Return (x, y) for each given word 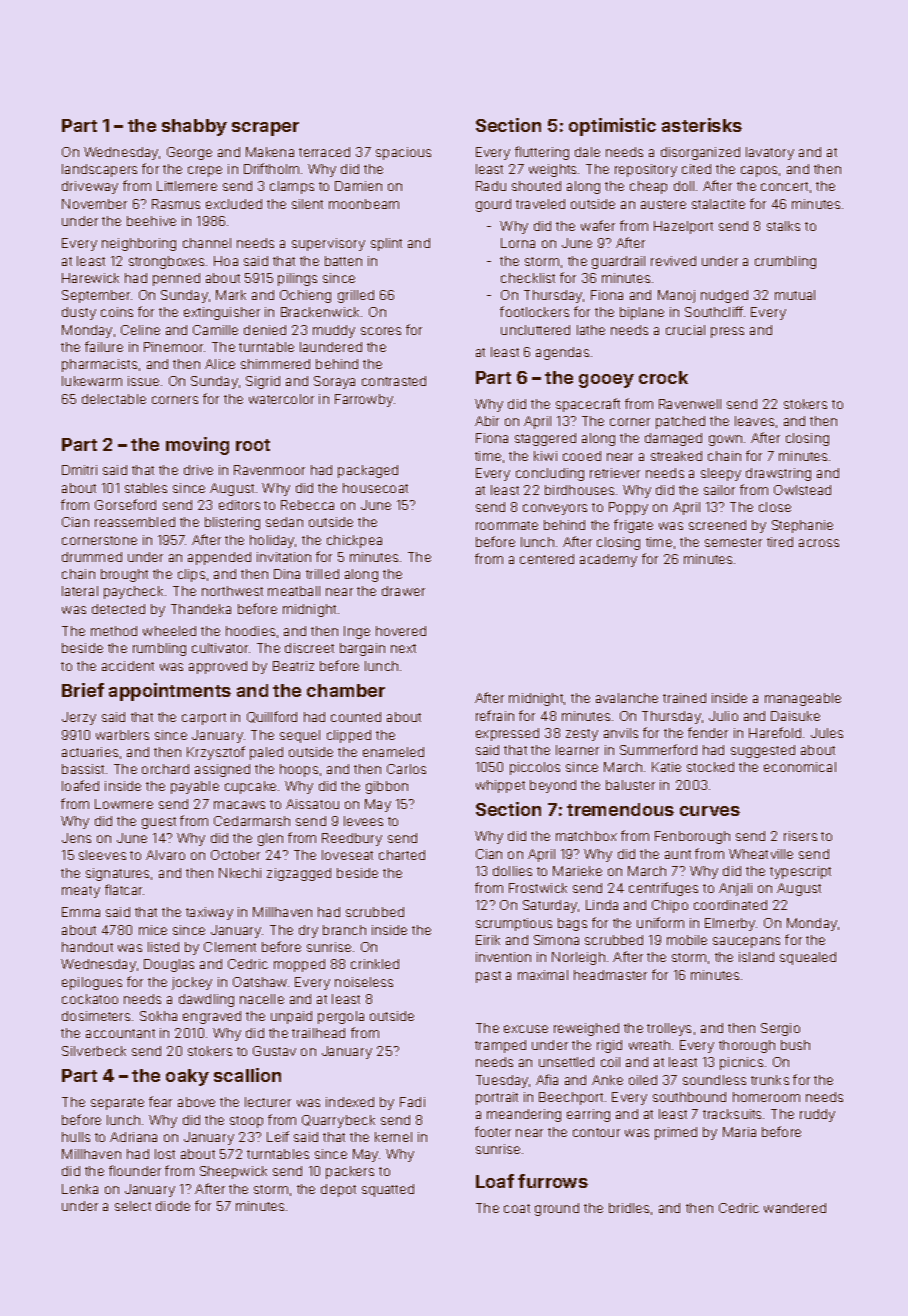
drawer (403, 591)
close (775, 507)
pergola (341, 1017)
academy (608, 560)
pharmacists (99, 365)
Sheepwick (233, 1172)
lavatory (770, 153)
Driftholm (271, 168)
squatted (388, 1190)
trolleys (669, 1029)
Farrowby (364, 400)
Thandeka (201, 609)
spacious (403, 153)
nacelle (262, 999)
